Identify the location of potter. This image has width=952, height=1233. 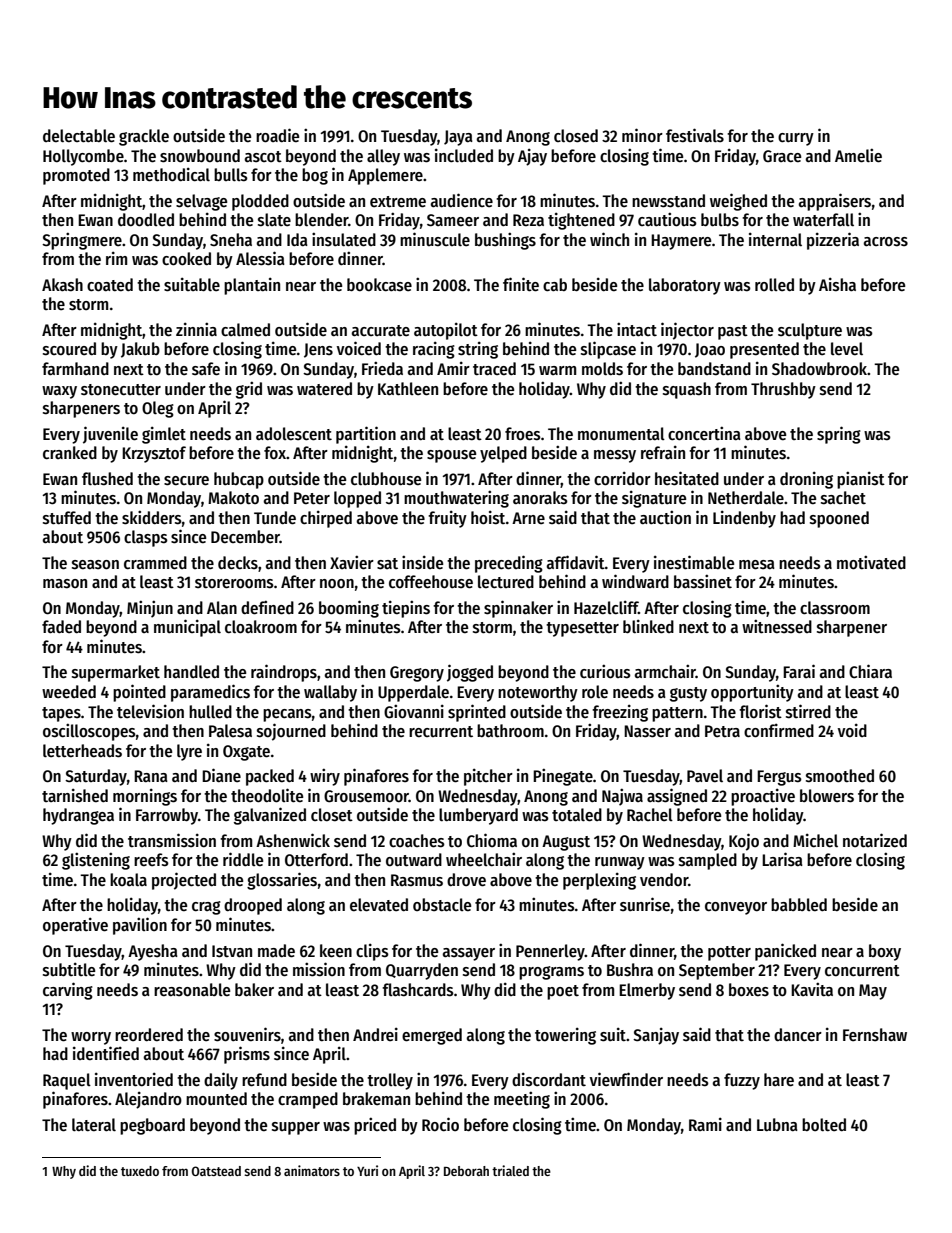
(729, 953).
